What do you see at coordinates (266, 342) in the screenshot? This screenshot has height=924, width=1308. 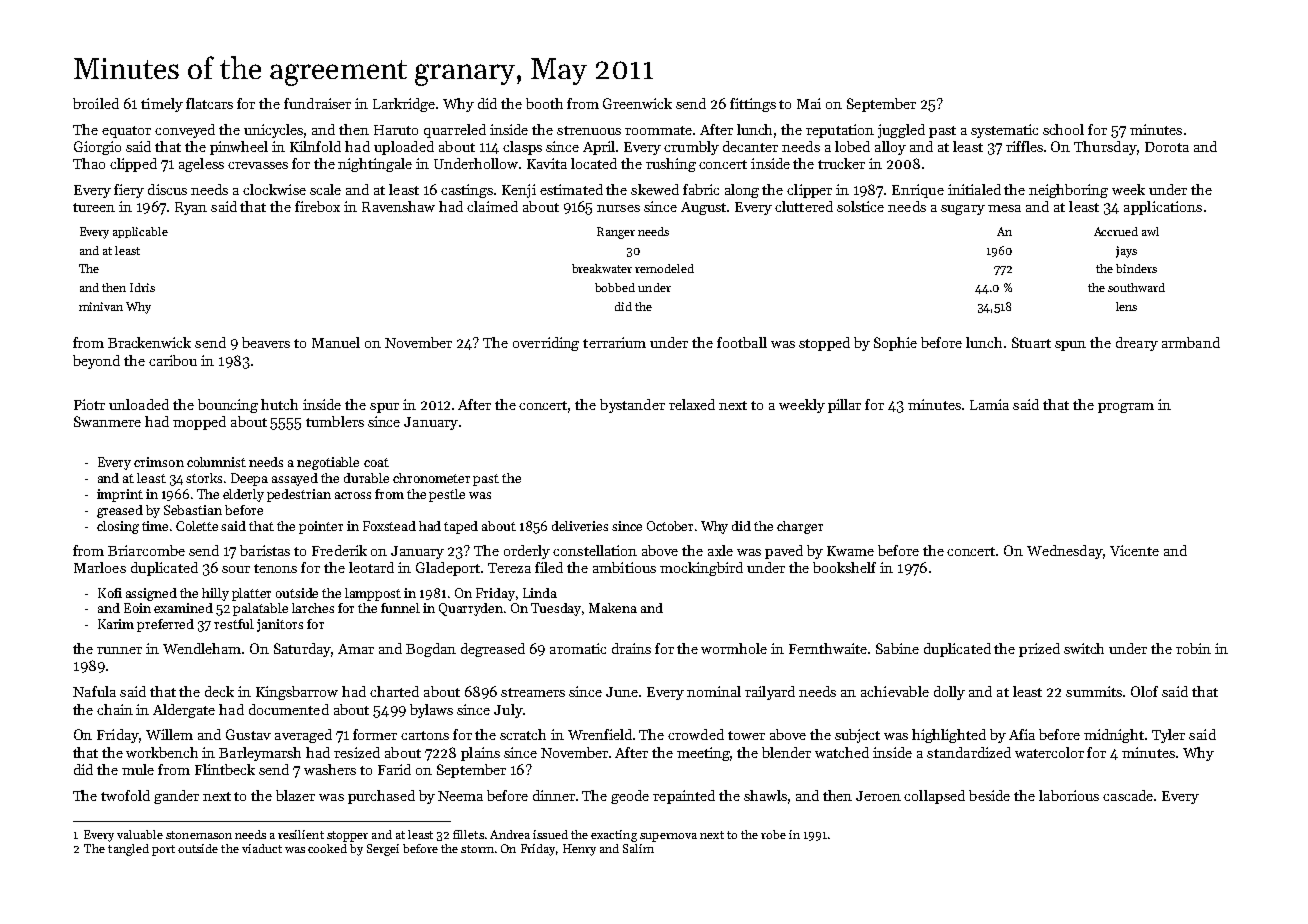 I see `beavers` at bounding box center [266, 342].
